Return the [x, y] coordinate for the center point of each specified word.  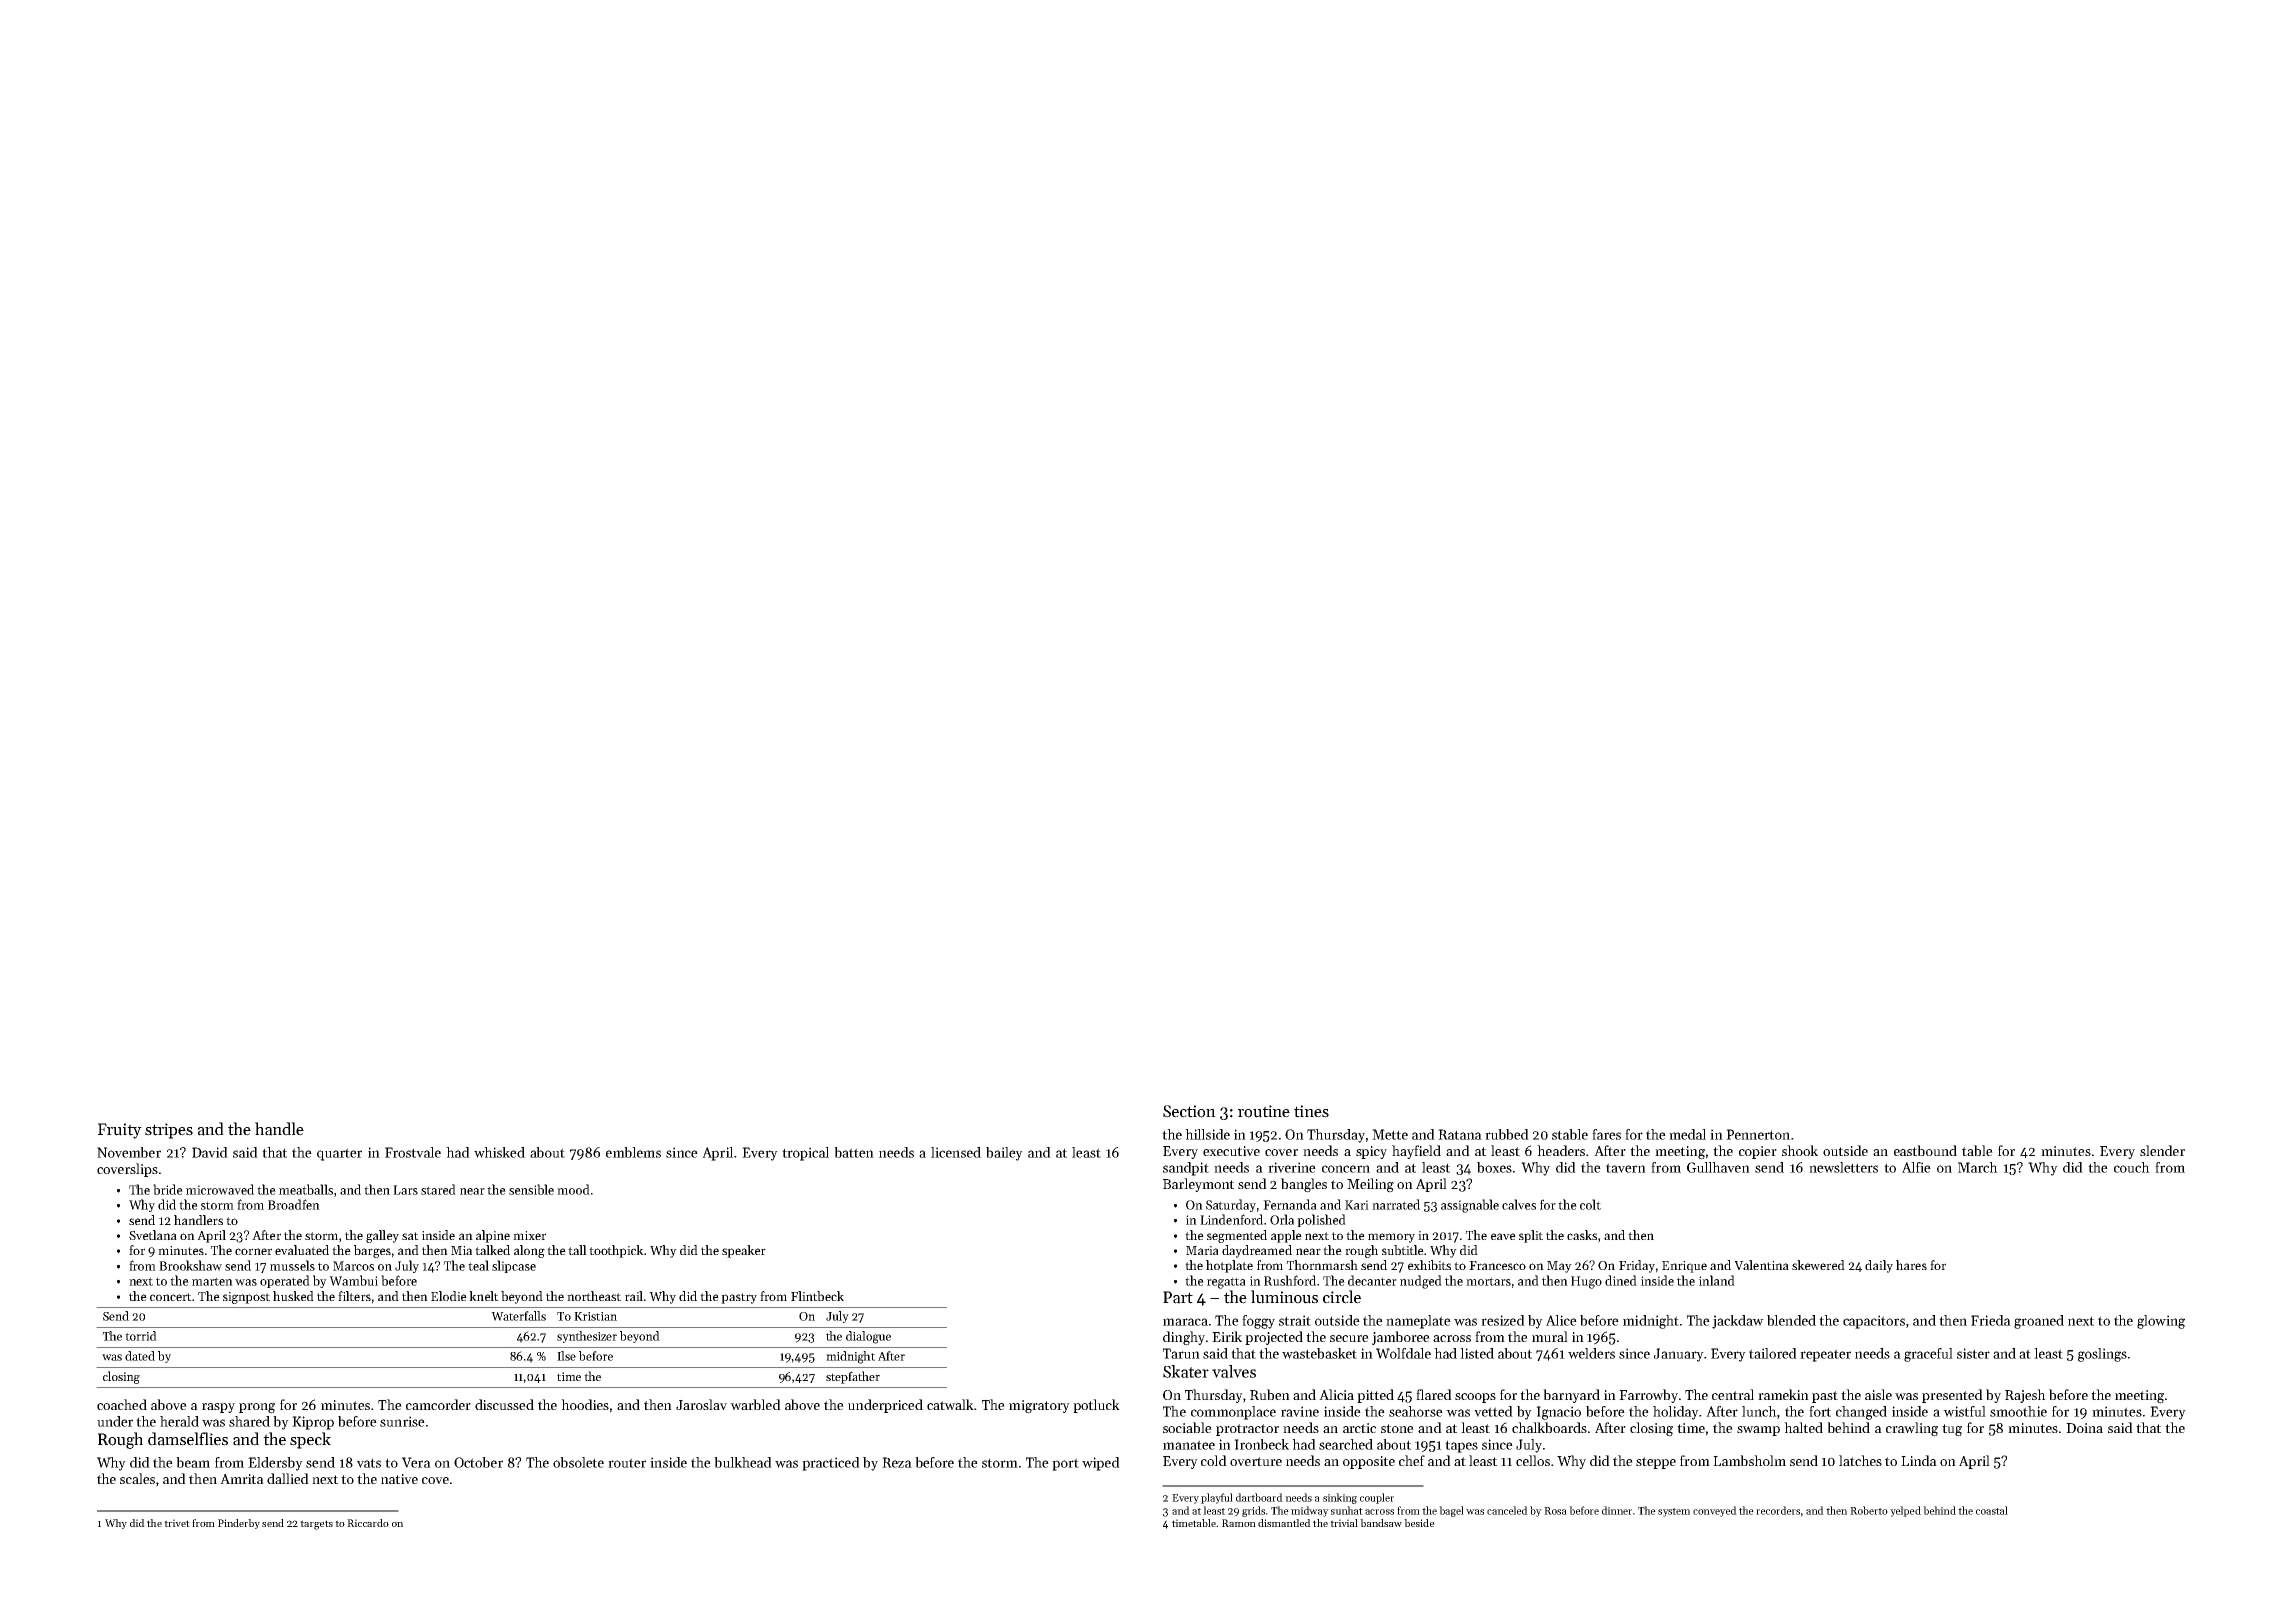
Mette [1390, 1134]
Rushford [1290, 1280]
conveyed [1715, 1511]
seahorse [1416, 1411]
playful [1217, 1498]
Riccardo [368, 1523]
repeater [1825, 1355]
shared [249, 1421]
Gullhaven [1718, 1167]
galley [382, 1236]
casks [1582, 1235]
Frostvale [413, 1152]
